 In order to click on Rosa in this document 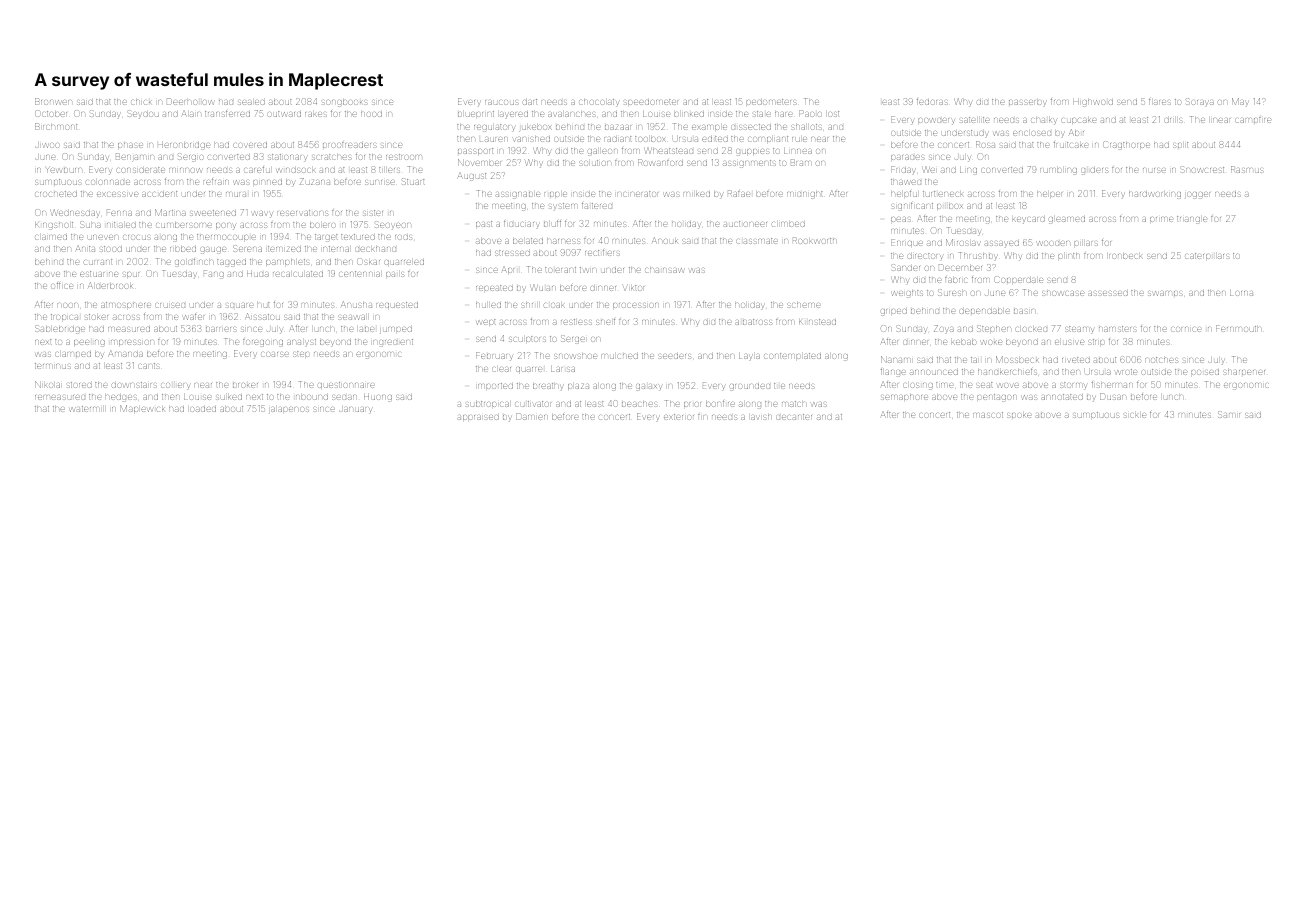, I will do `click(985, 144)`.
